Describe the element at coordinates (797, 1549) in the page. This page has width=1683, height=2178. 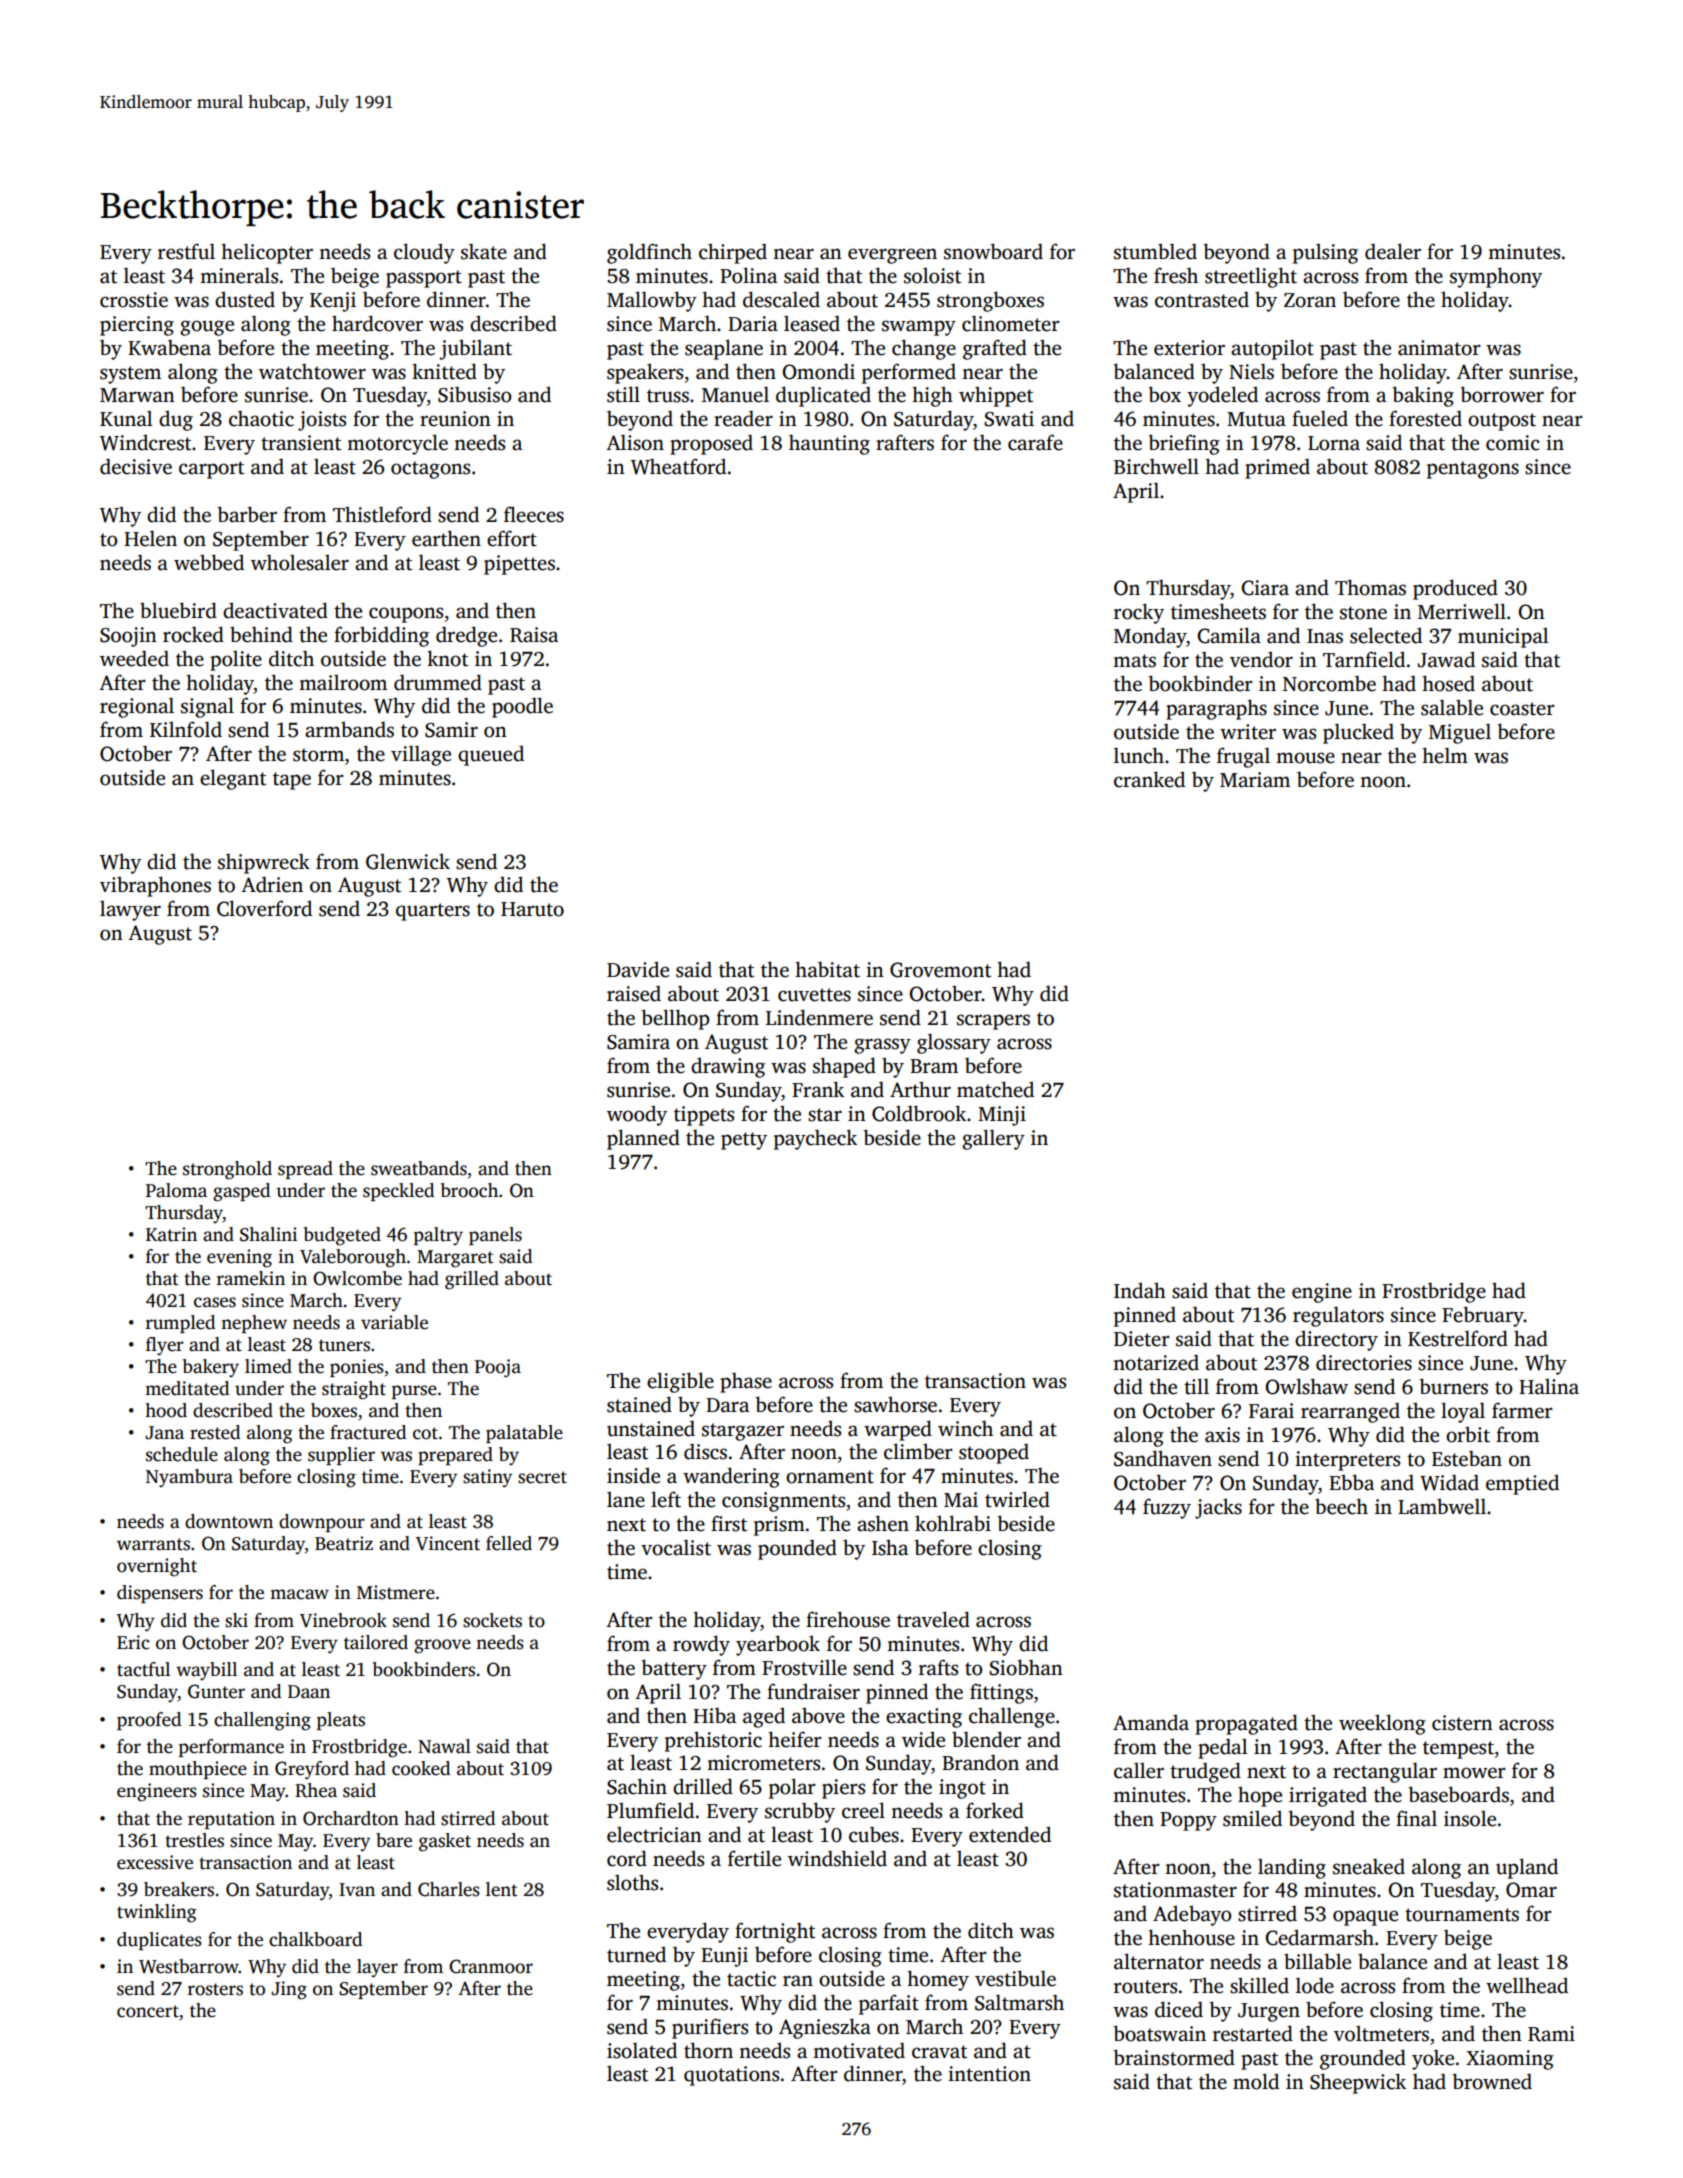
I see `pounded` at that location.
